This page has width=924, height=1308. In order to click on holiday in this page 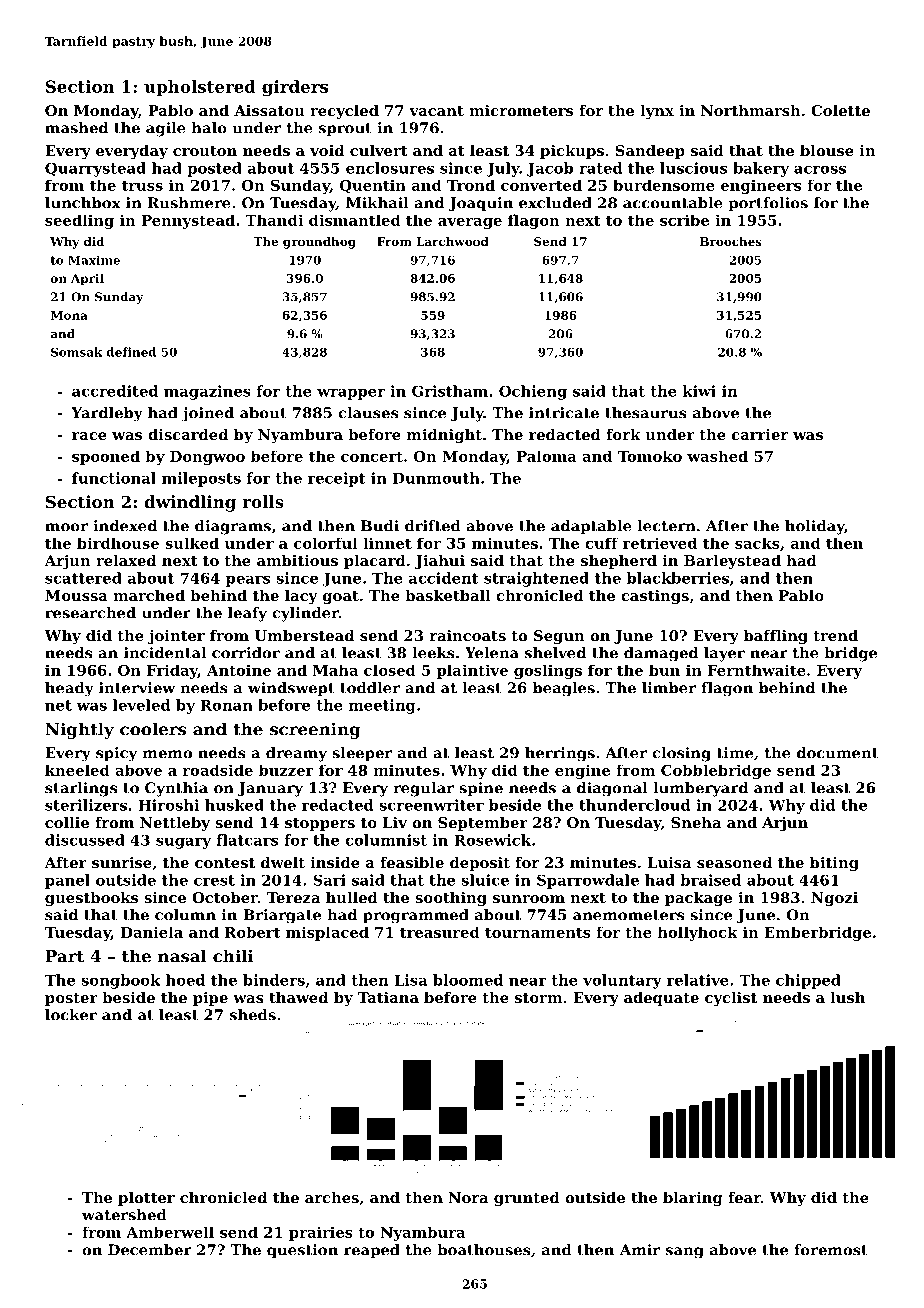, I will do `click(814, 527)`.
